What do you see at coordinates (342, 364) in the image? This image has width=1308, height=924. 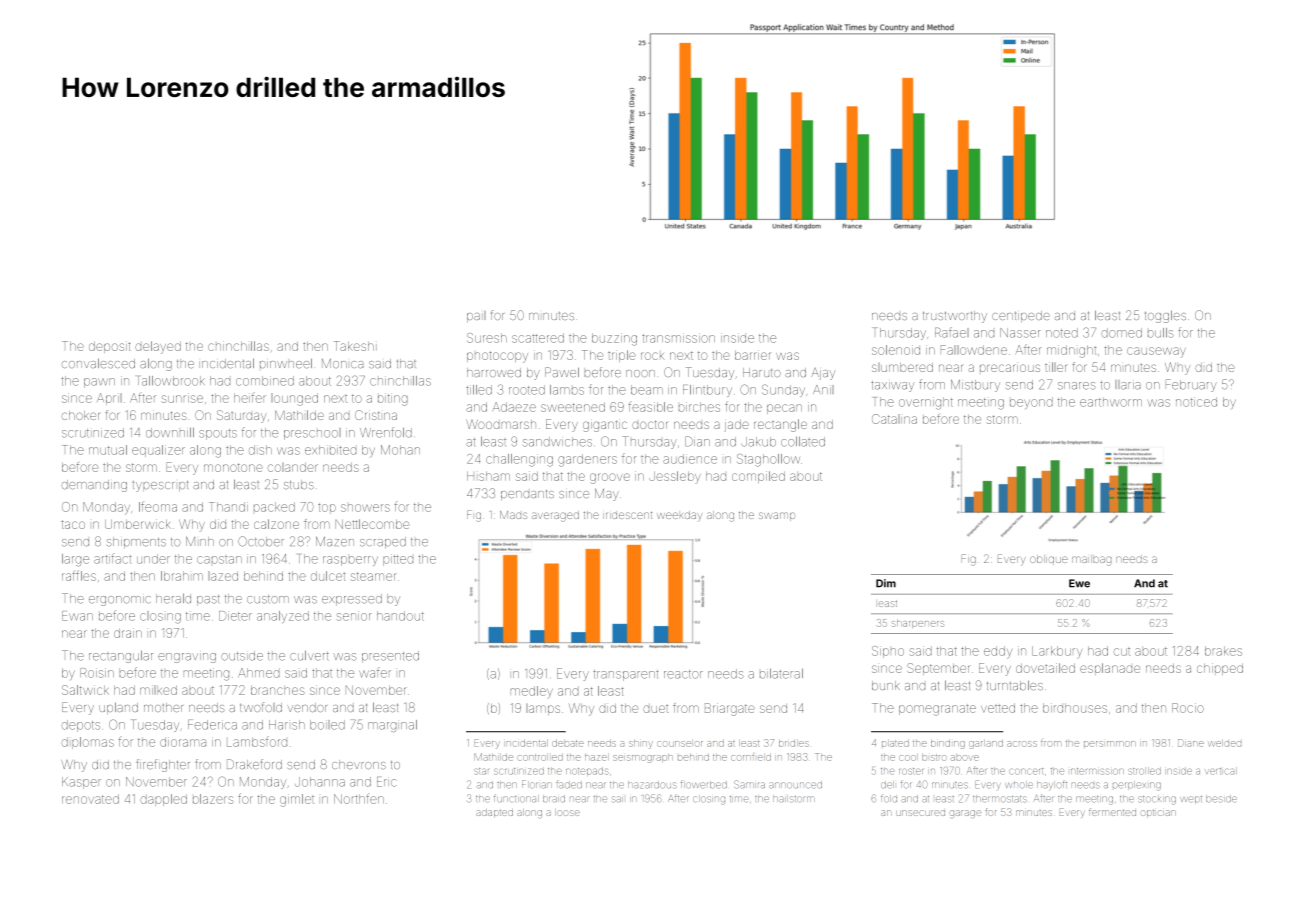 I see `Monica` at bounding box center [342, 364].
